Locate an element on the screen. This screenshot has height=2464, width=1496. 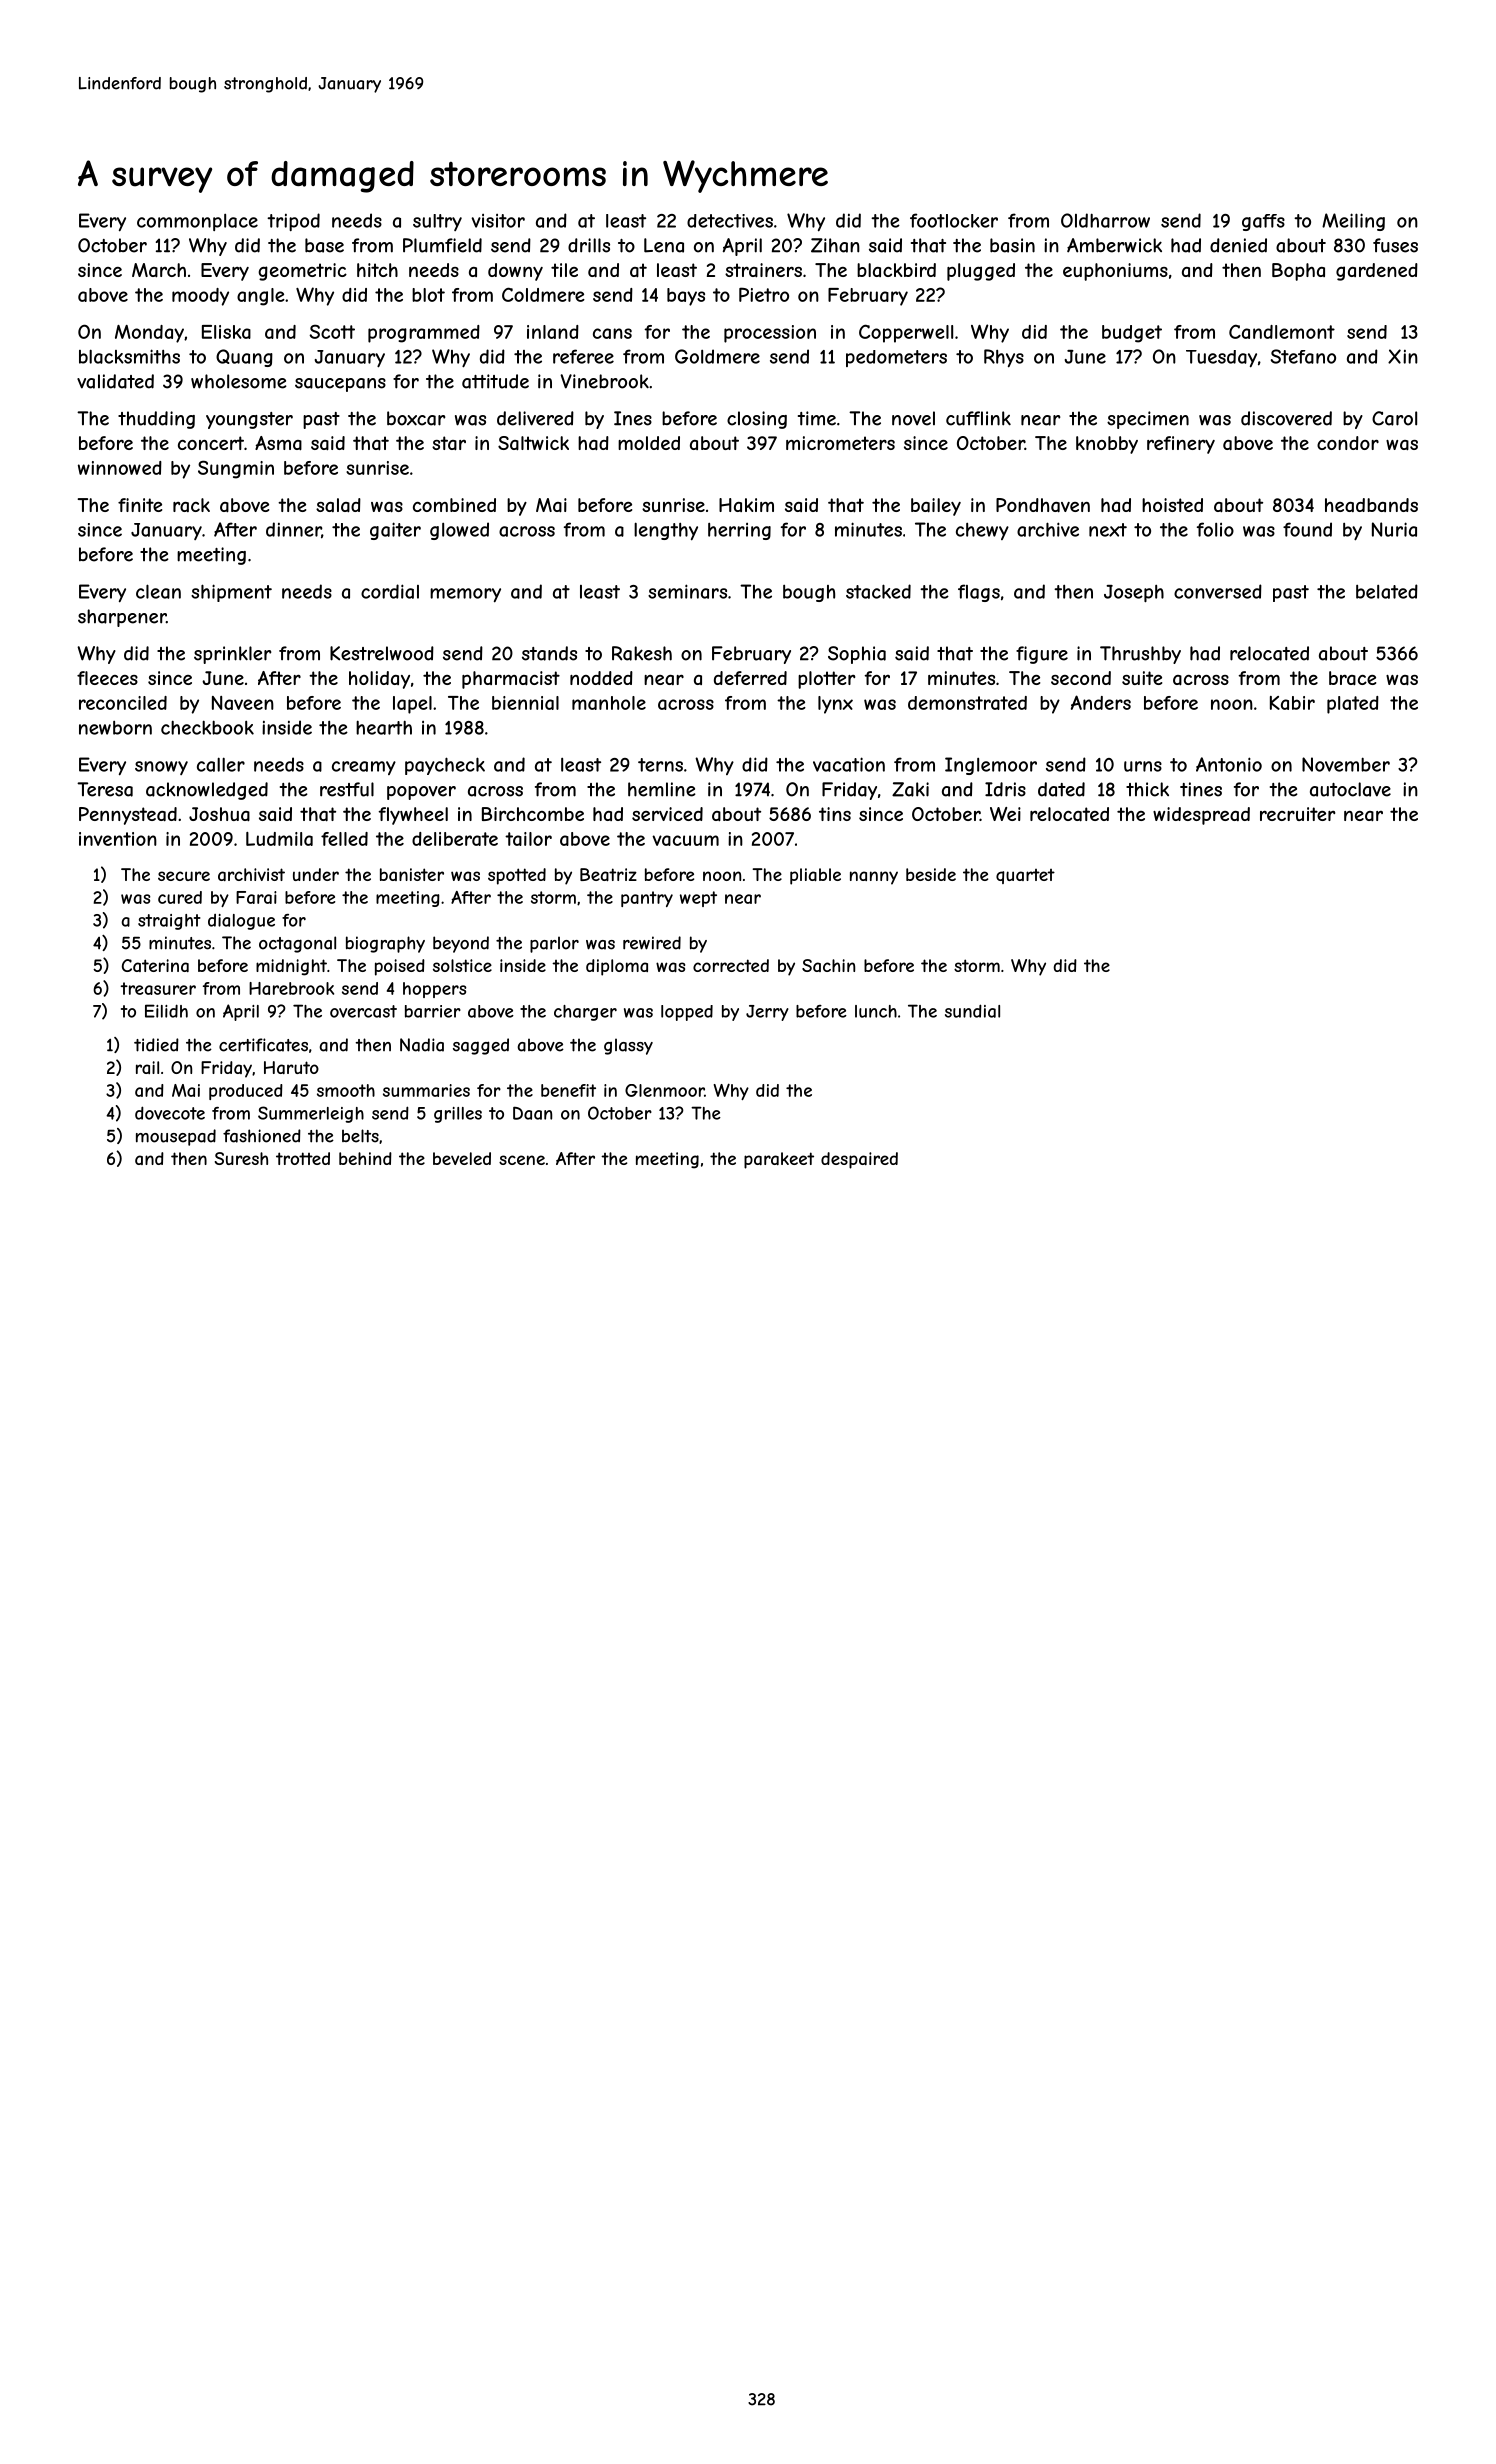
parakeet is located at coordinates (779, 1160).
